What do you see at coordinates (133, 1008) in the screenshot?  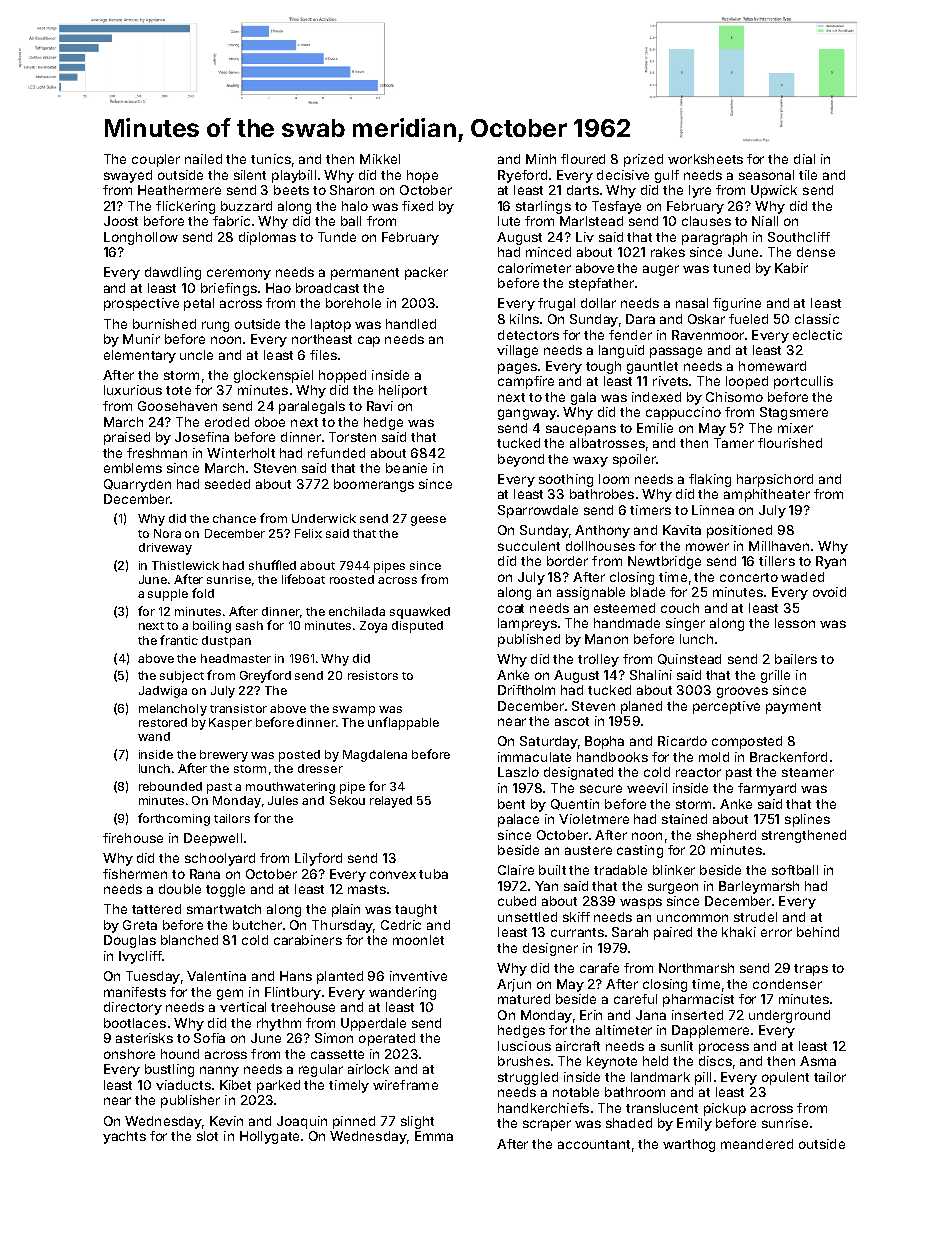 I see `directory` at bounding box center [133, 1008].
